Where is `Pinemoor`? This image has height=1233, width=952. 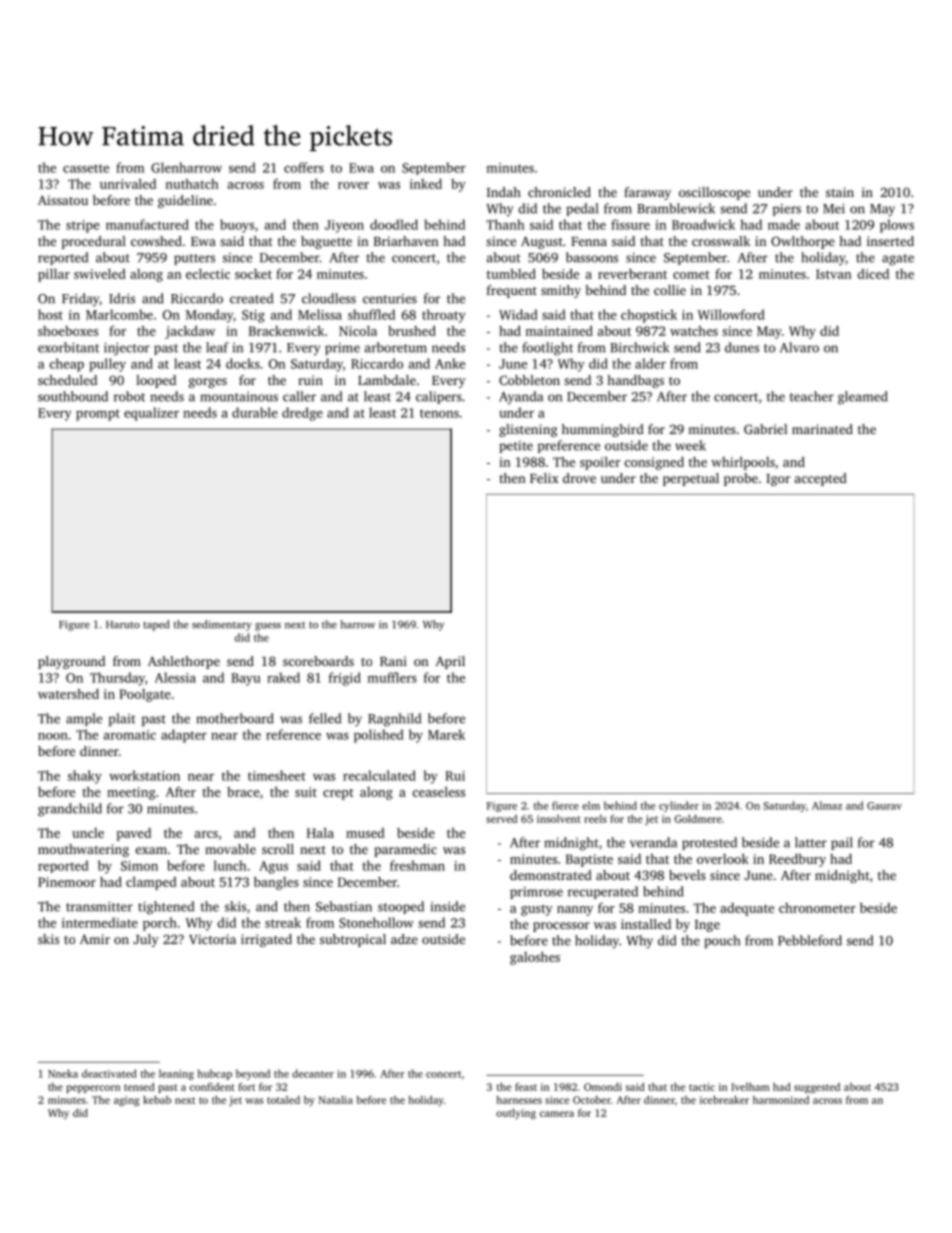
Pinemoor is located at coordinates (67, 882).
